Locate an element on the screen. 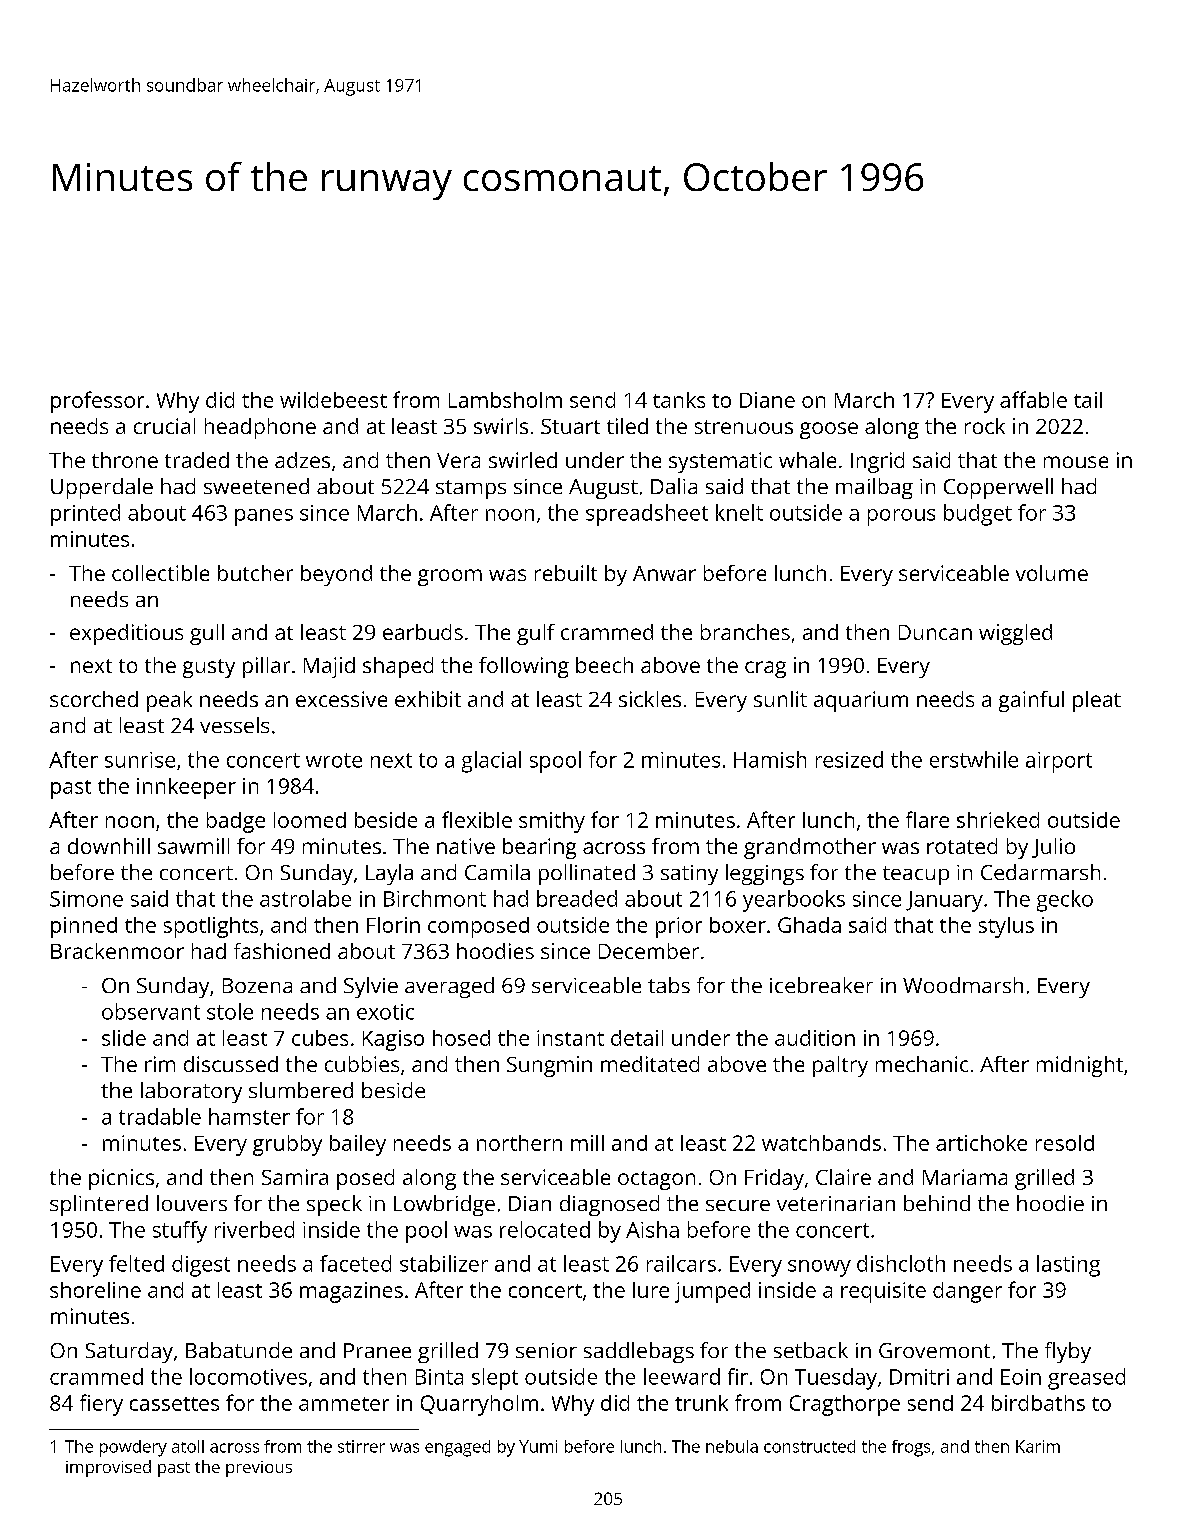 Image resolution: width=1187 pixels, height=1537 pixels. wildebeest is located at coordinates (333, 400).
